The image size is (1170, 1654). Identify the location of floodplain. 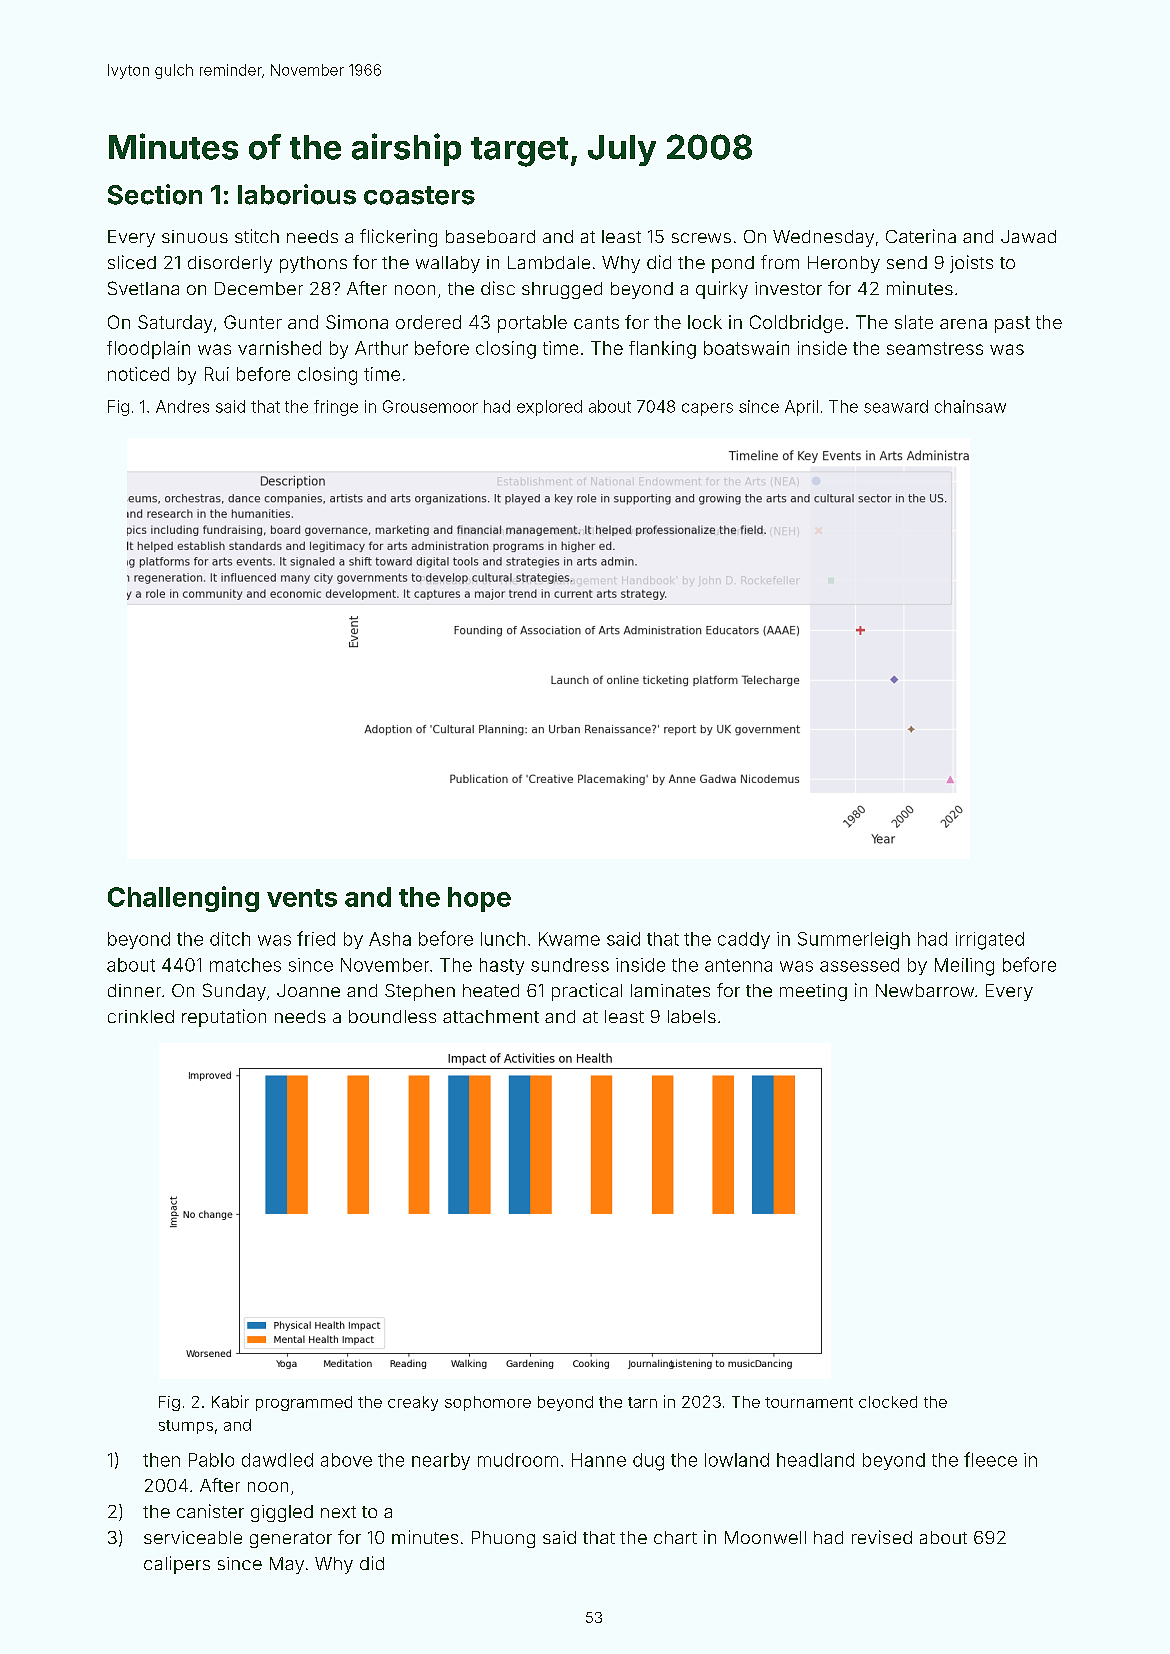
(148, 350).
